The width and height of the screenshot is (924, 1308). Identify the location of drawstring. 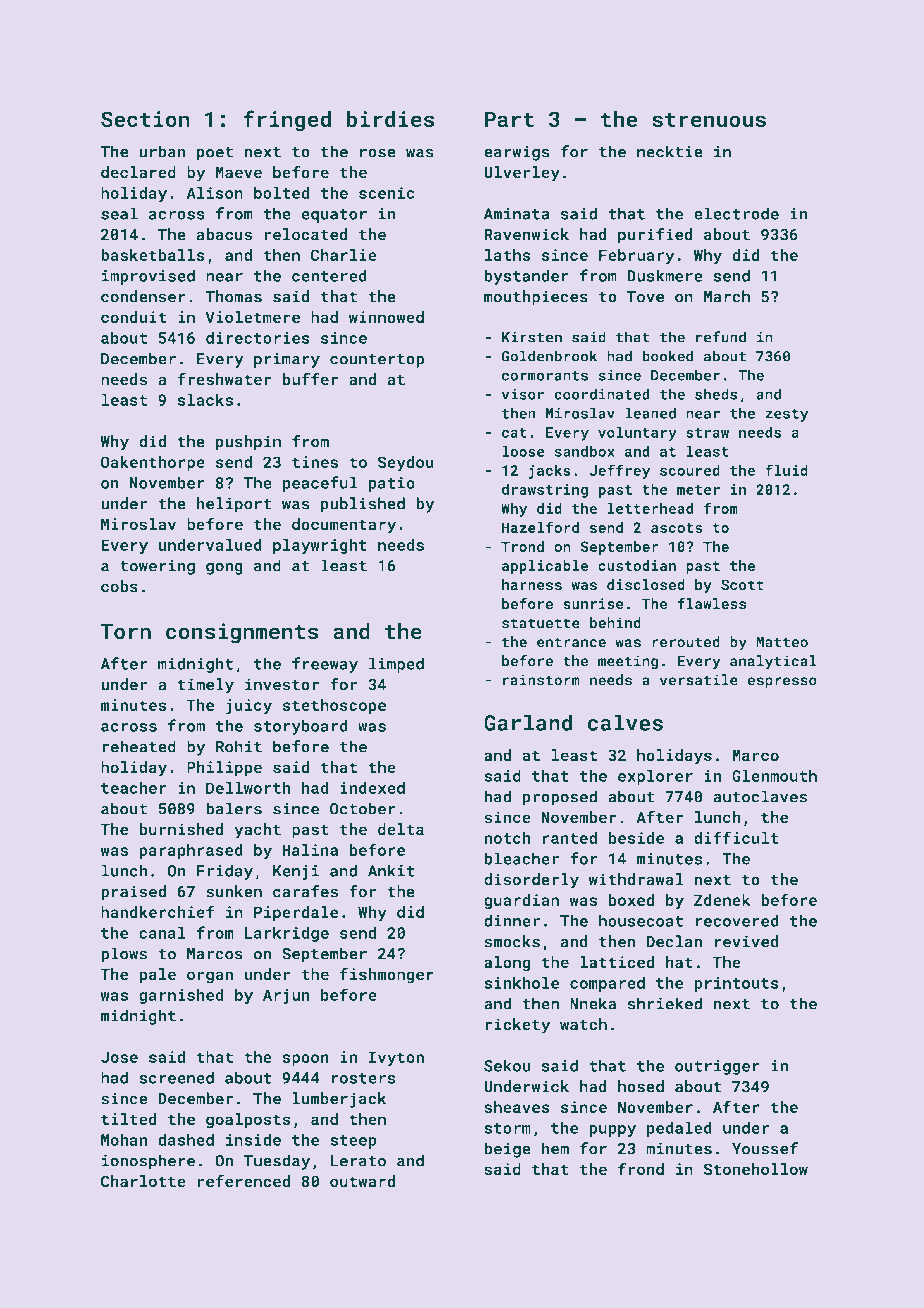
(545, 490).
